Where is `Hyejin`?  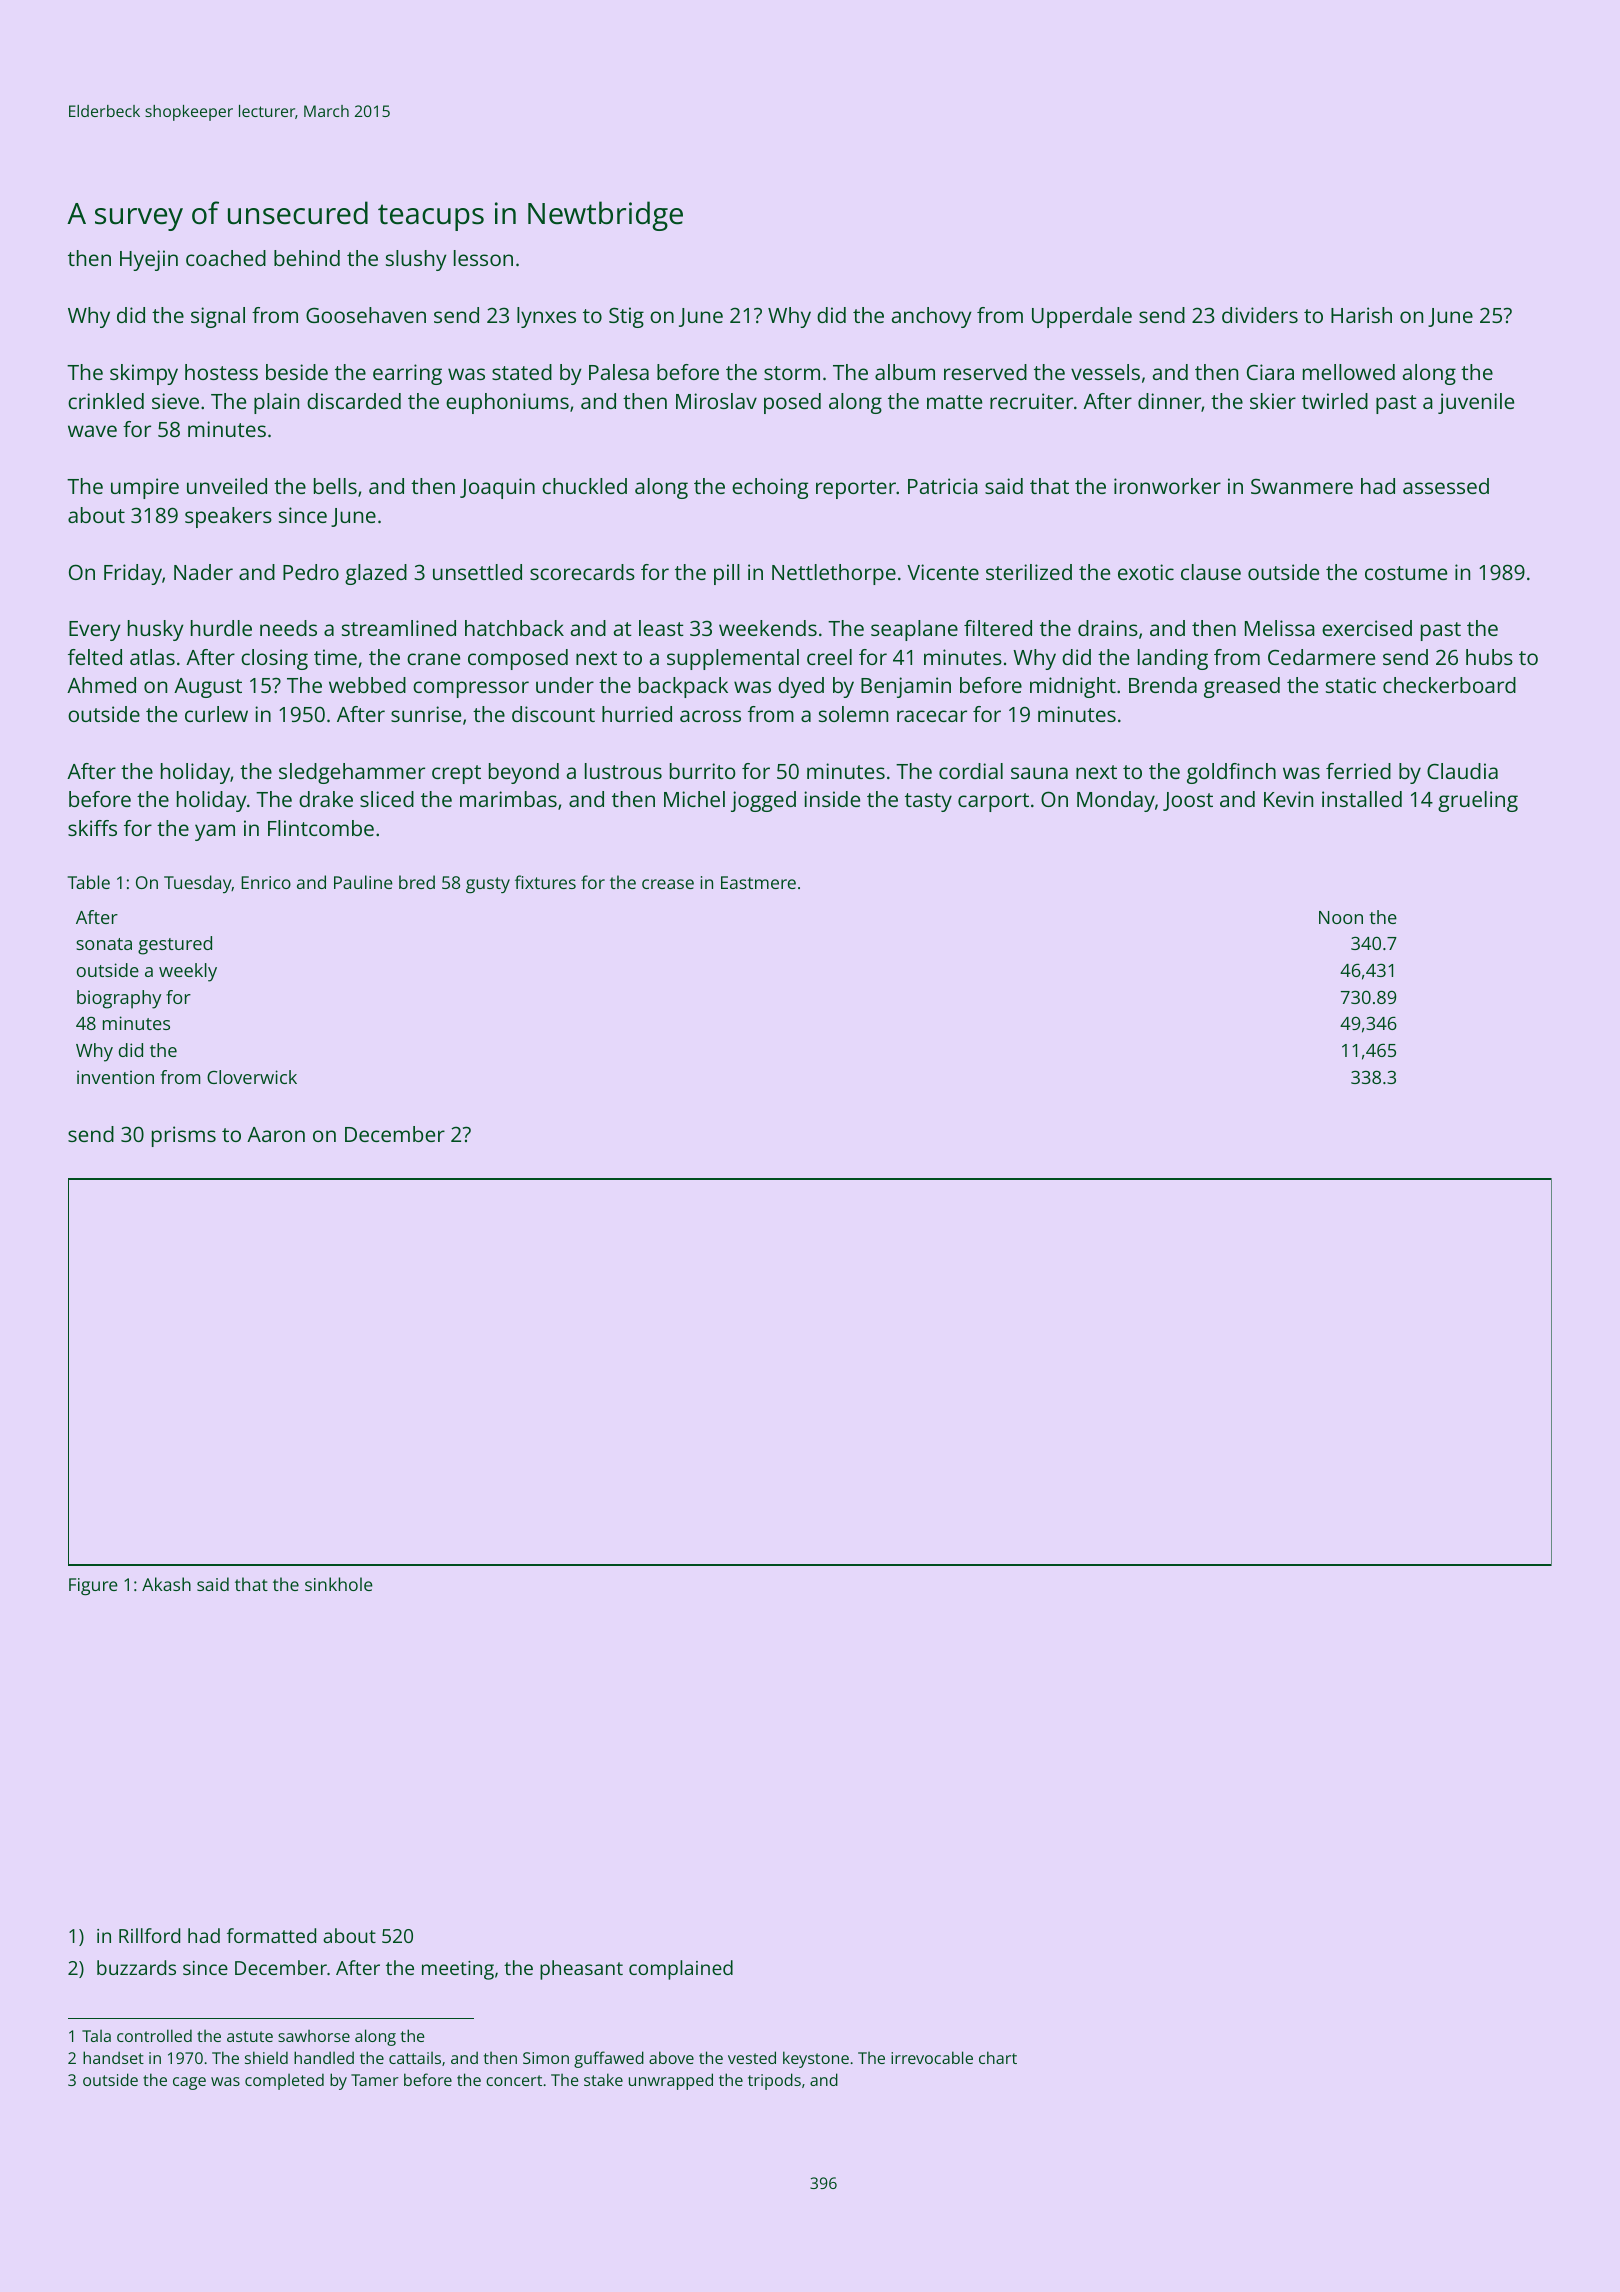 Hyejin is located at coordinates (149, 260).
